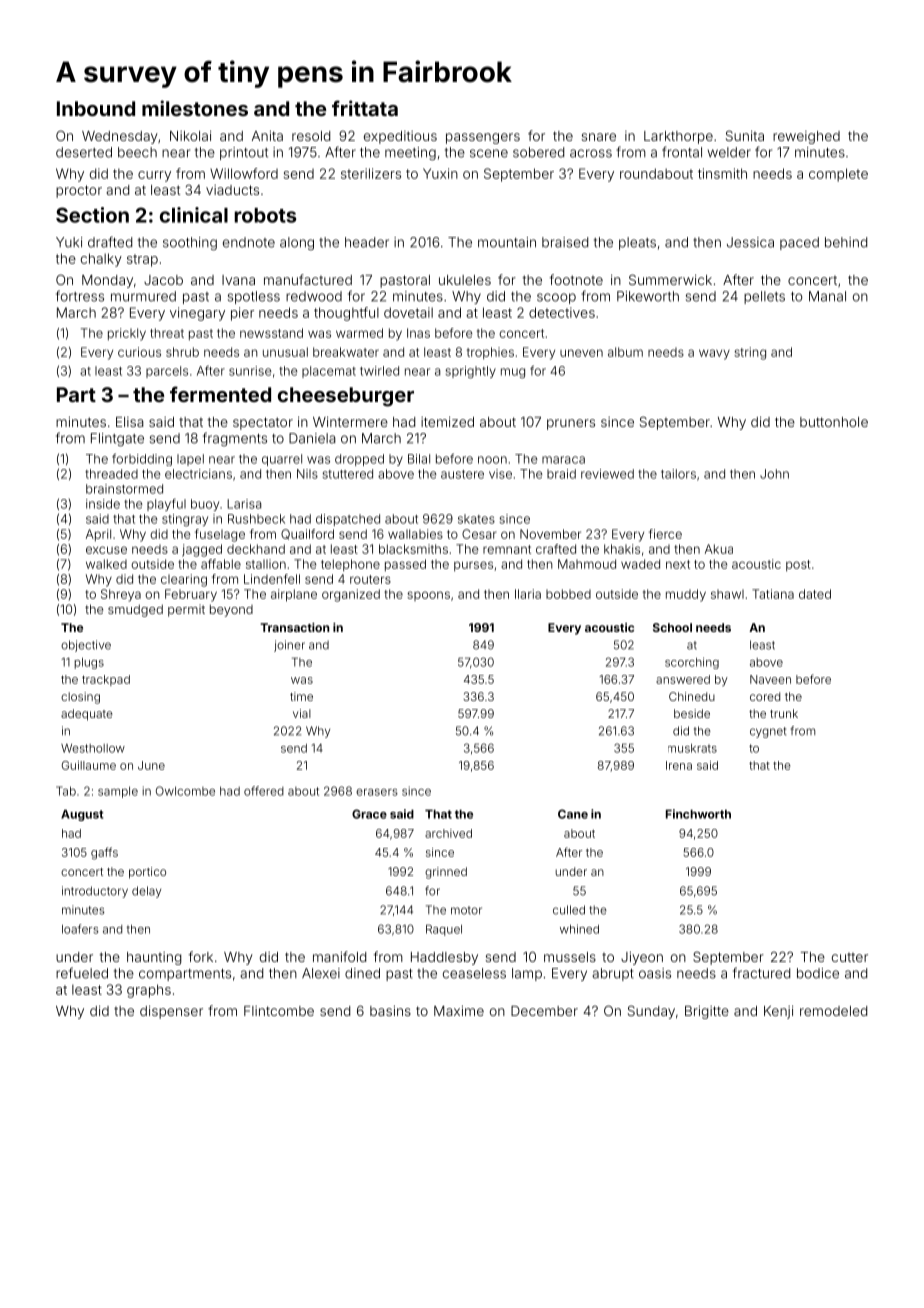  What do you see at coordinates (250, 371) in the screenshot?
I see `sunrise` at bounding box center [250, 371].
